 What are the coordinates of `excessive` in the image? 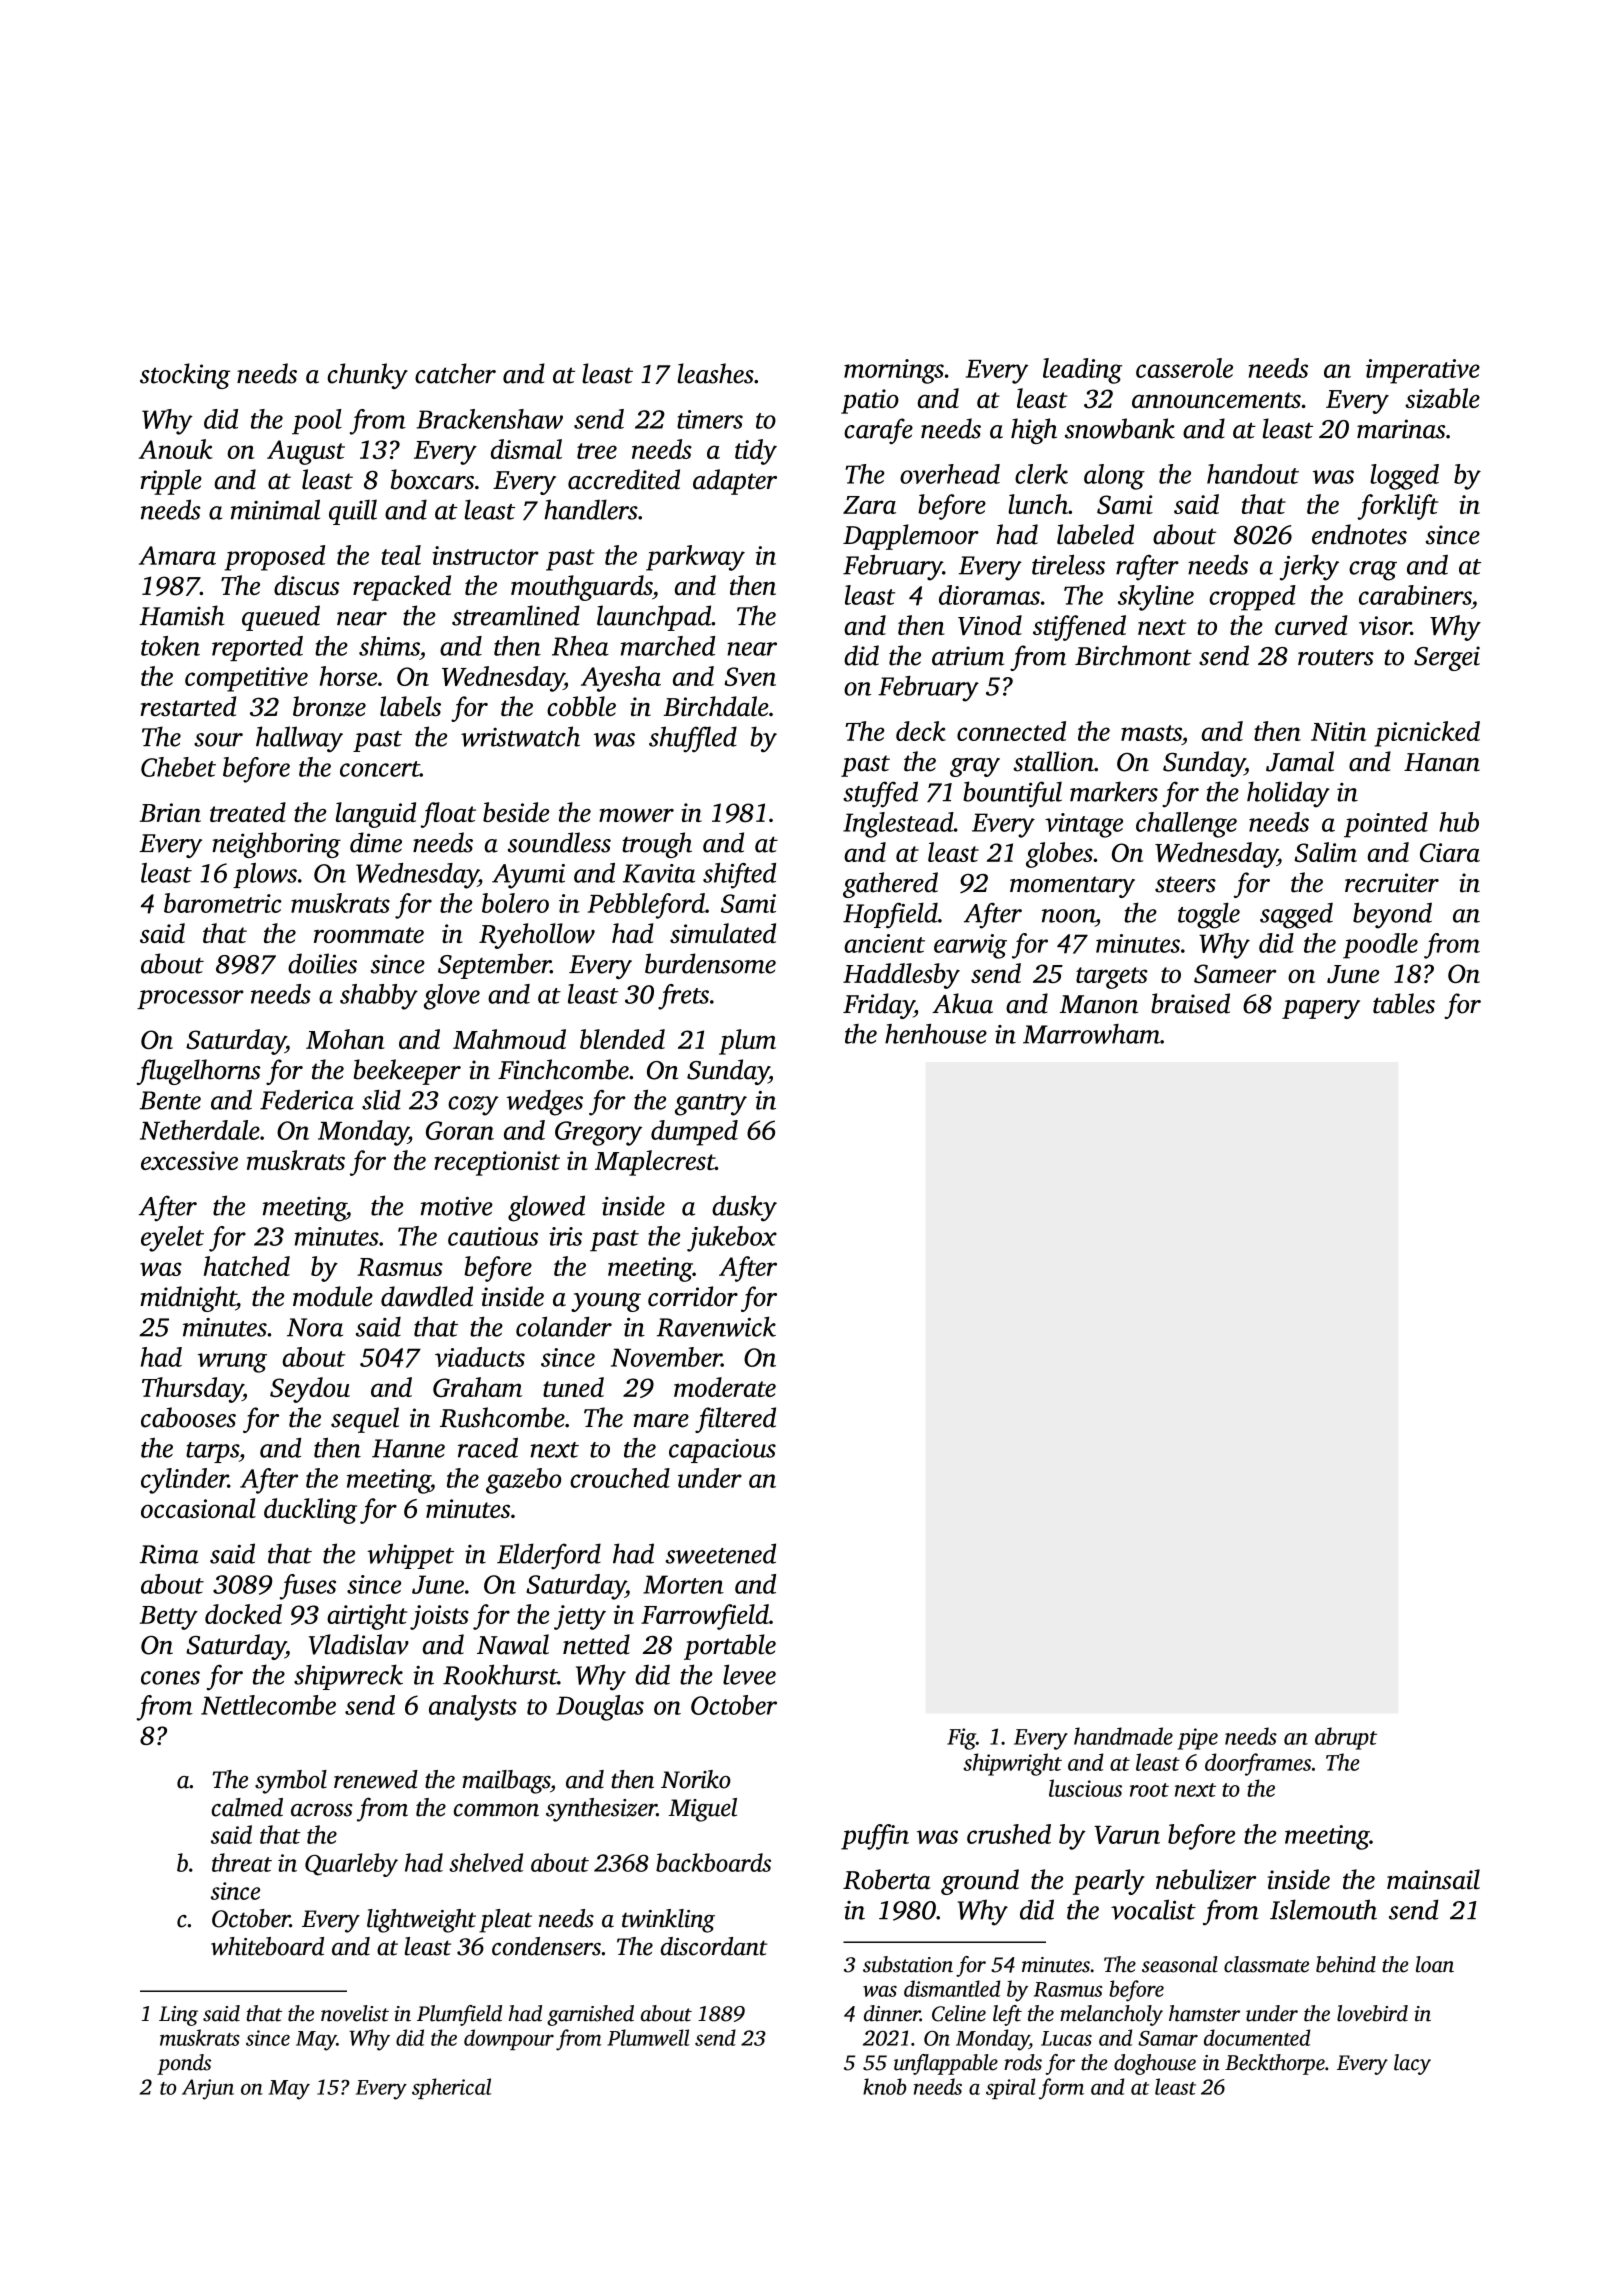 It's located at (189, 1160).
